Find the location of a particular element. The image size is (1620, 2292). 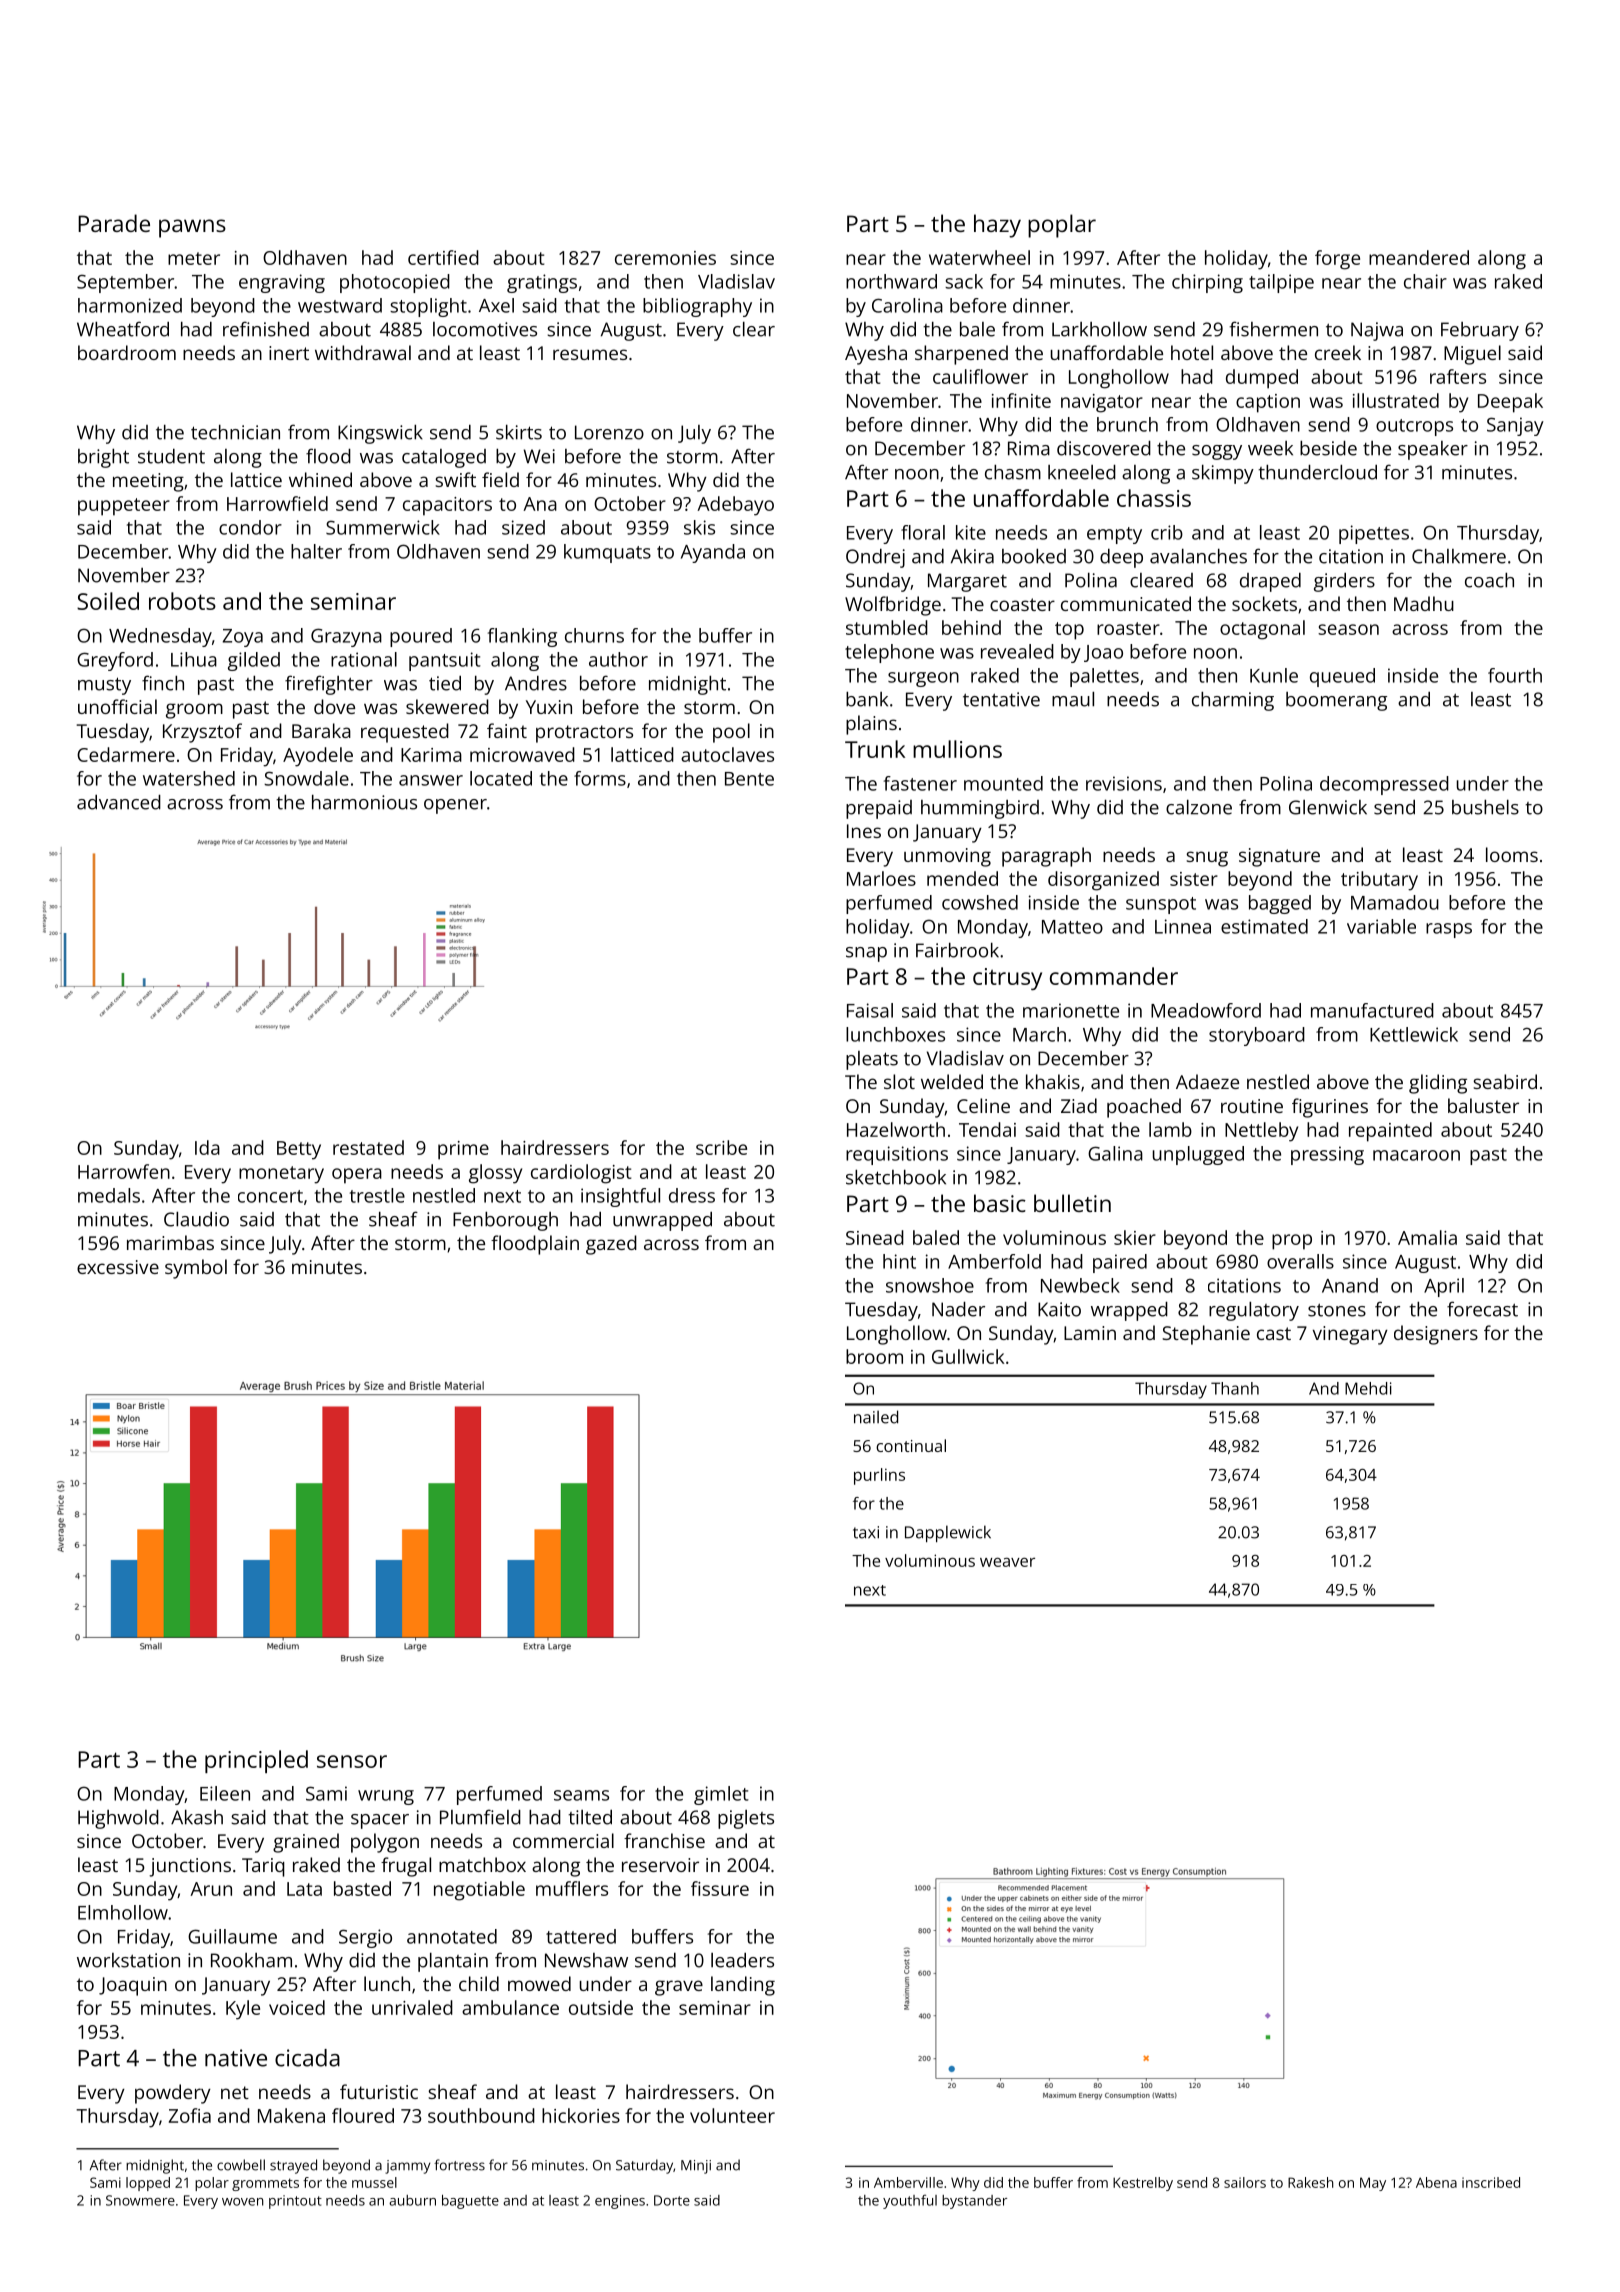

bushels is located at coordinates (1485, 807).
